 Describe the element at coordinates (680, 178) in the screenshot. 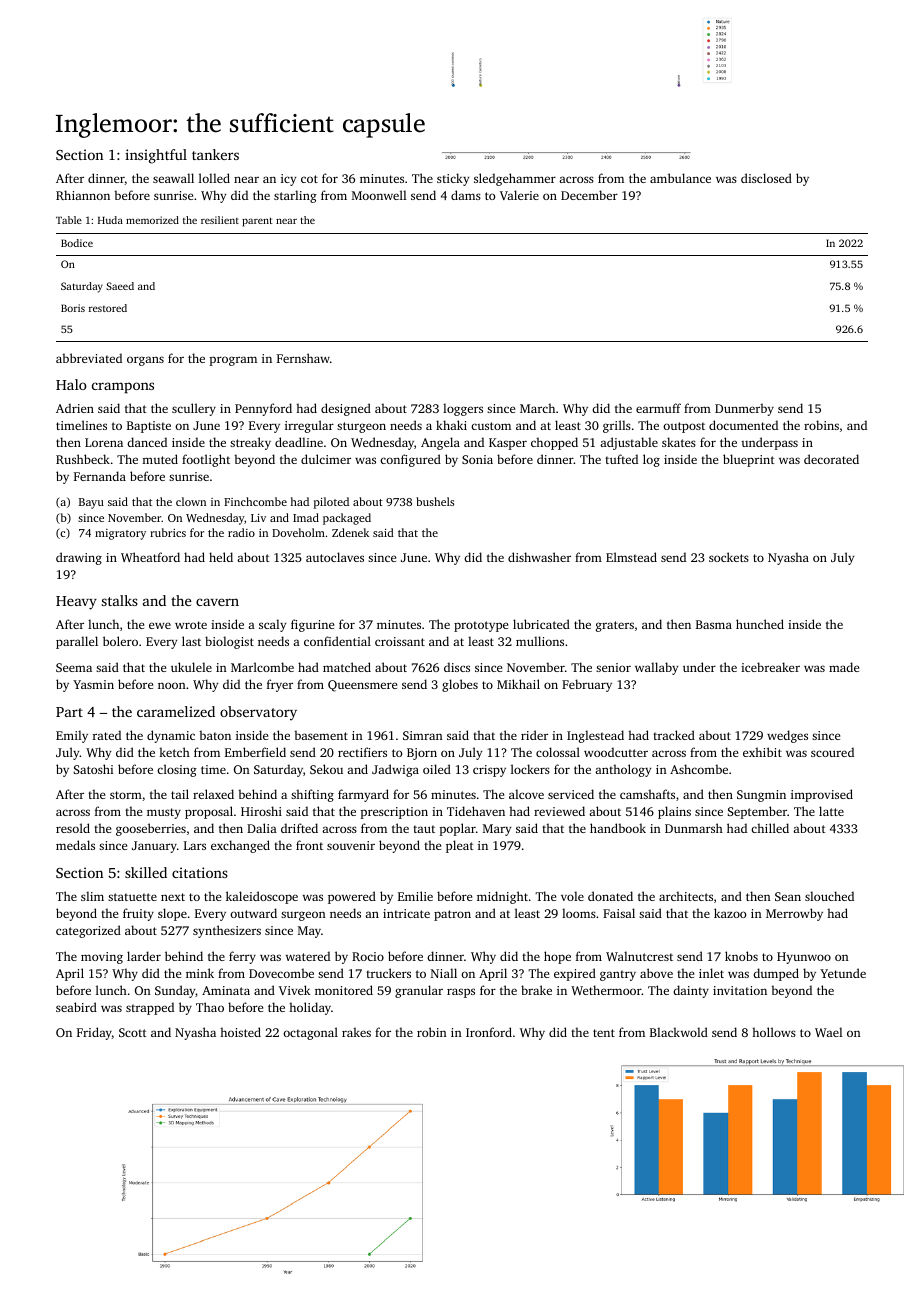

I see `ambulance` at that location.
